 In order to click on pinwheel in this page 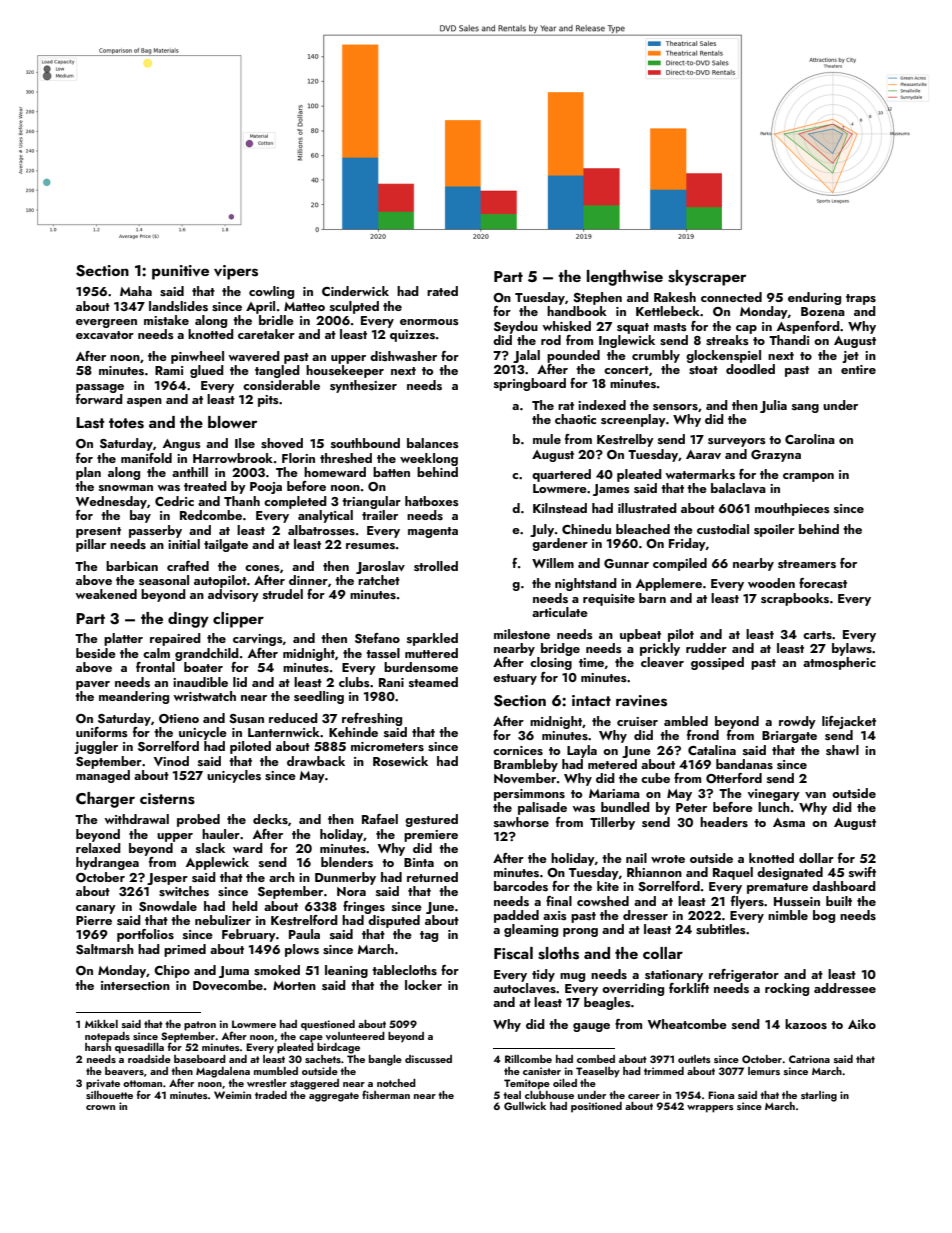, I will do `click(197, 357)`.
